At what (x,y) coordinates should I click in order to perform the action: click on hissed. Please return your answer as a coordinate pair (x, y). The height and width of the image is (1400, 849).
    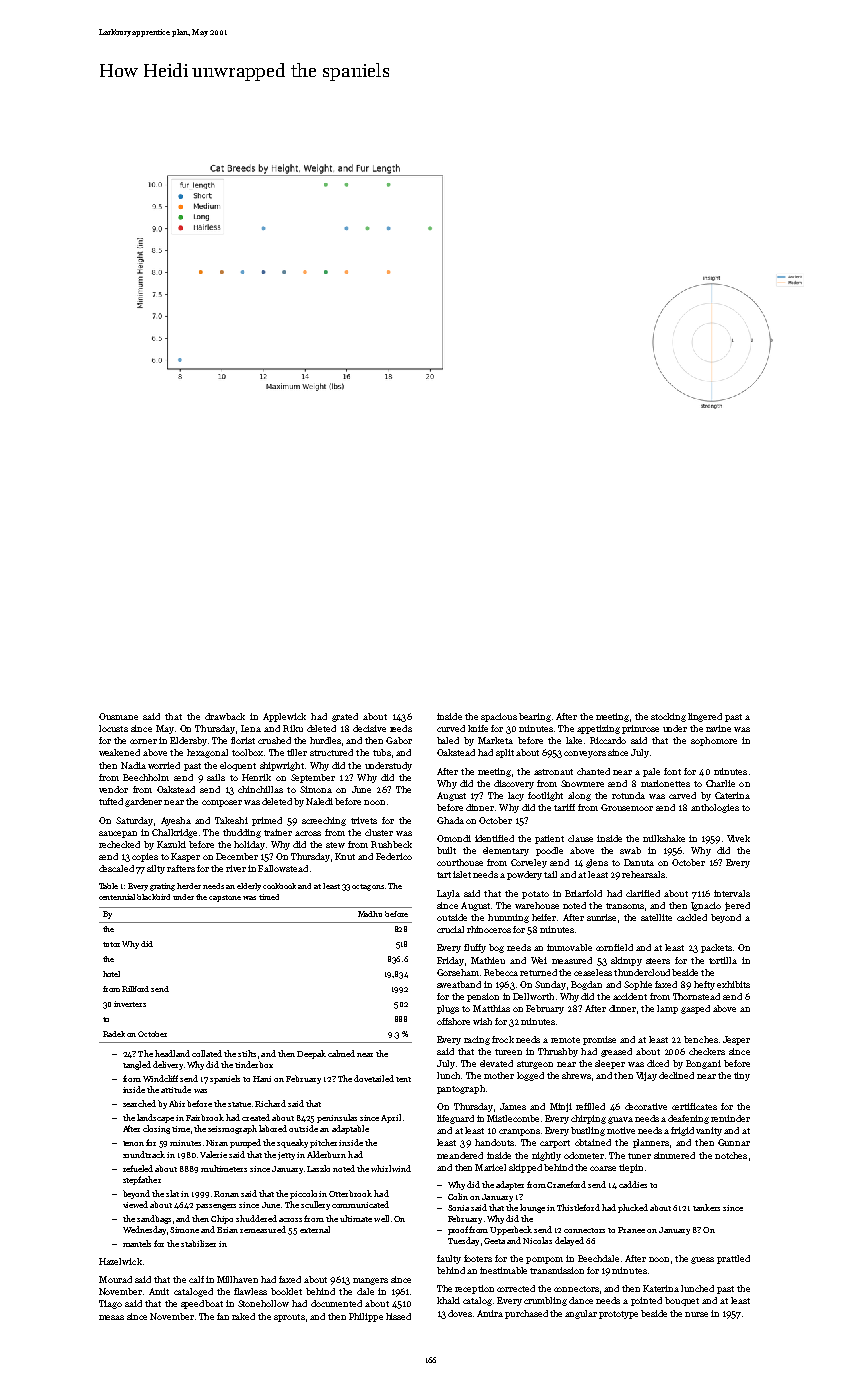
    Looking at the image, I should click on (398, 1316).
